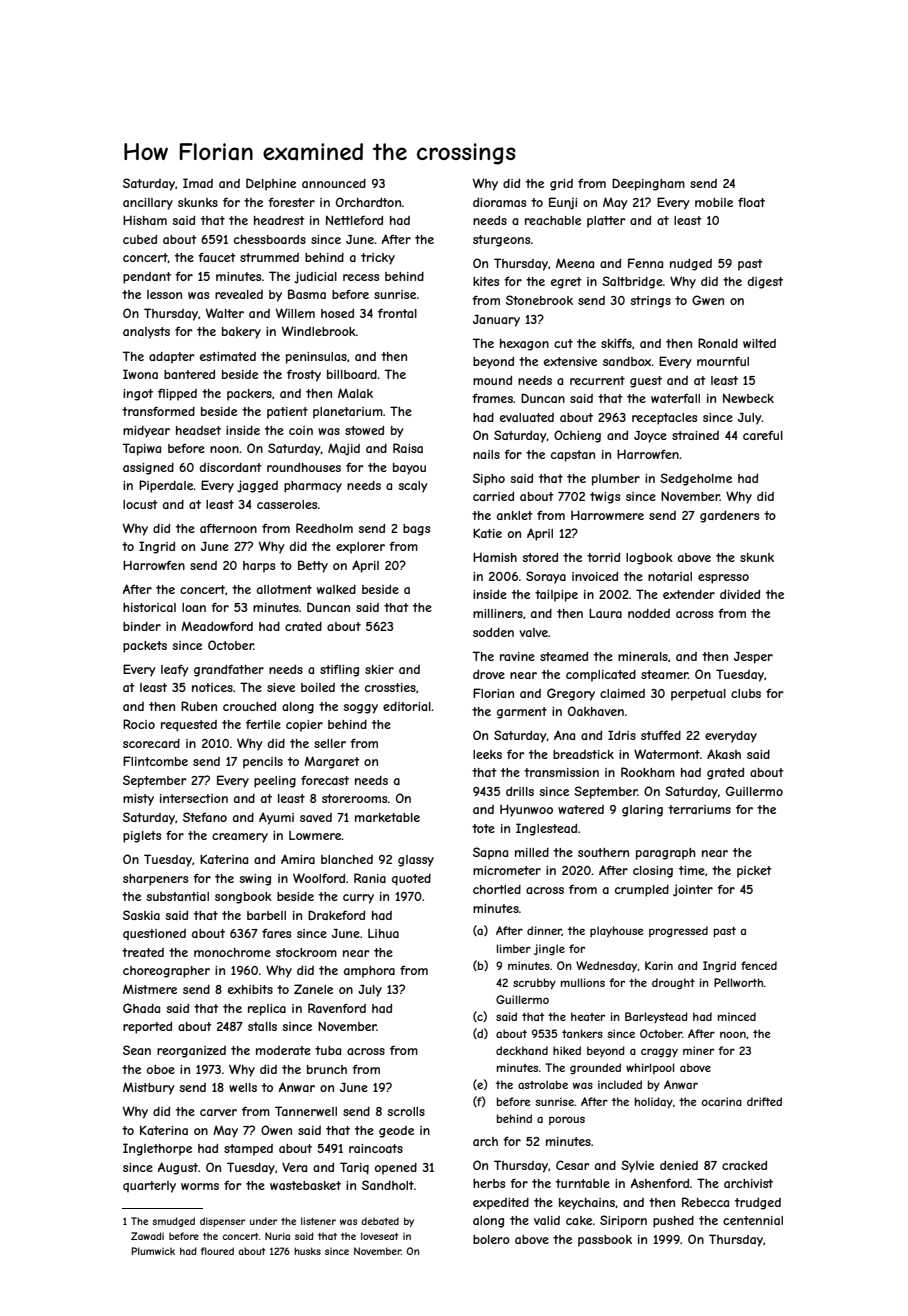 The image size is (908, 1316). Describe the element at coordinates (413, 487) in the screenshot. I see `scaly` at that location.
